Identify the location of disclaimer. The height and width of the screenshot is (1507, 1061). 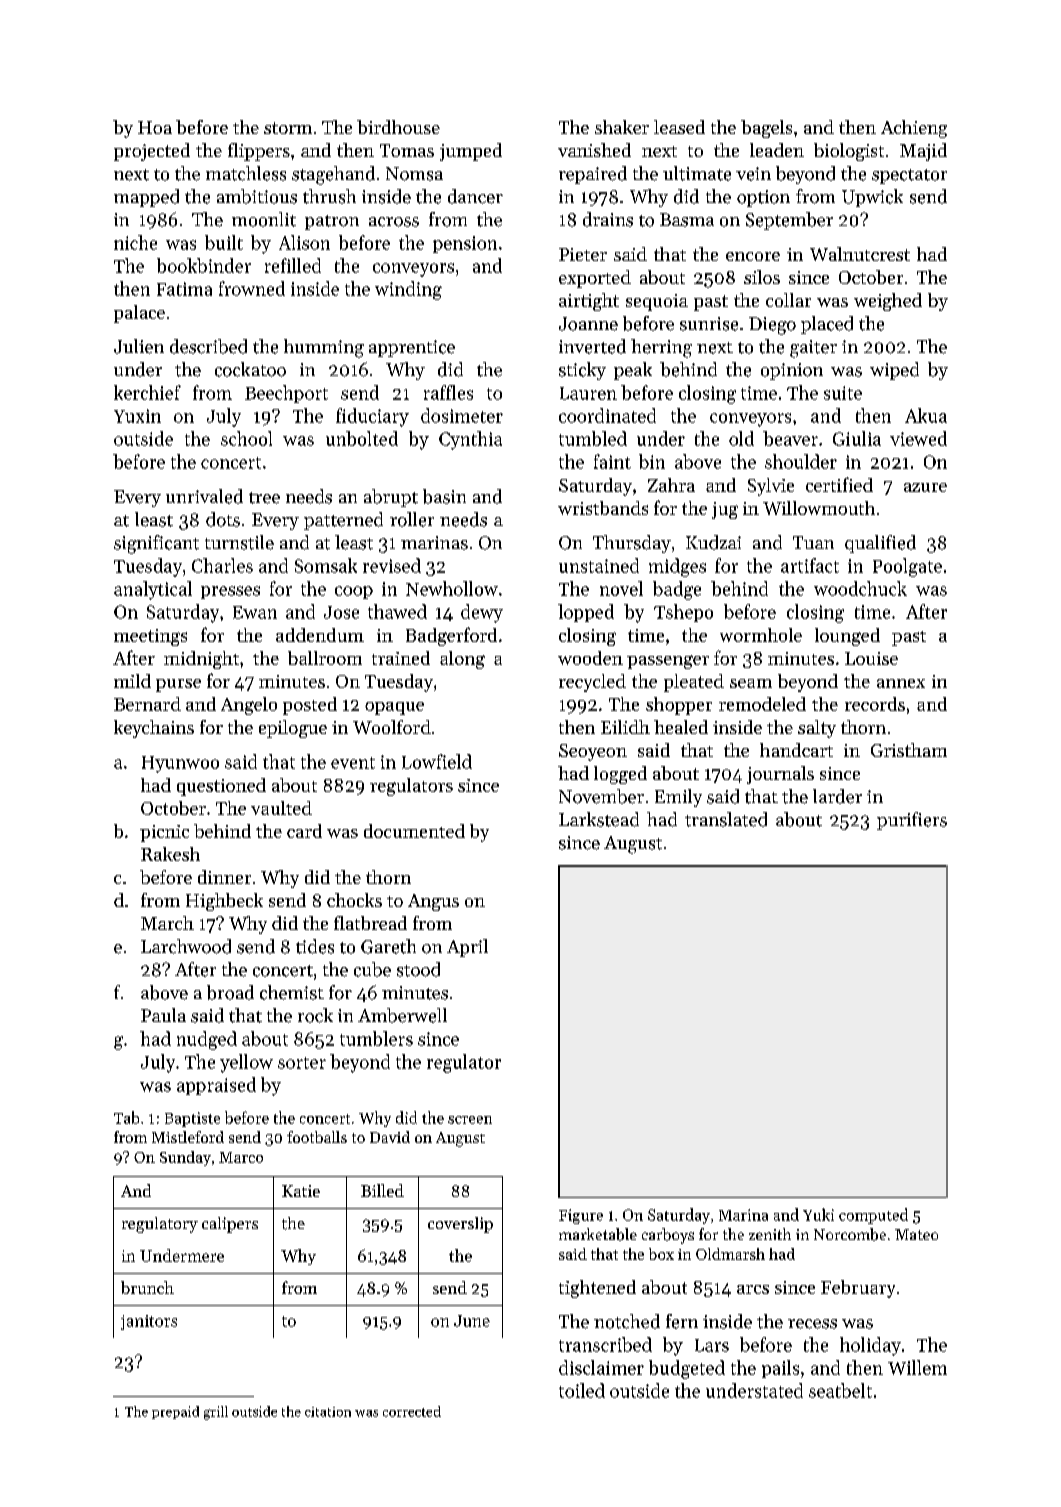
(601, 1367).
